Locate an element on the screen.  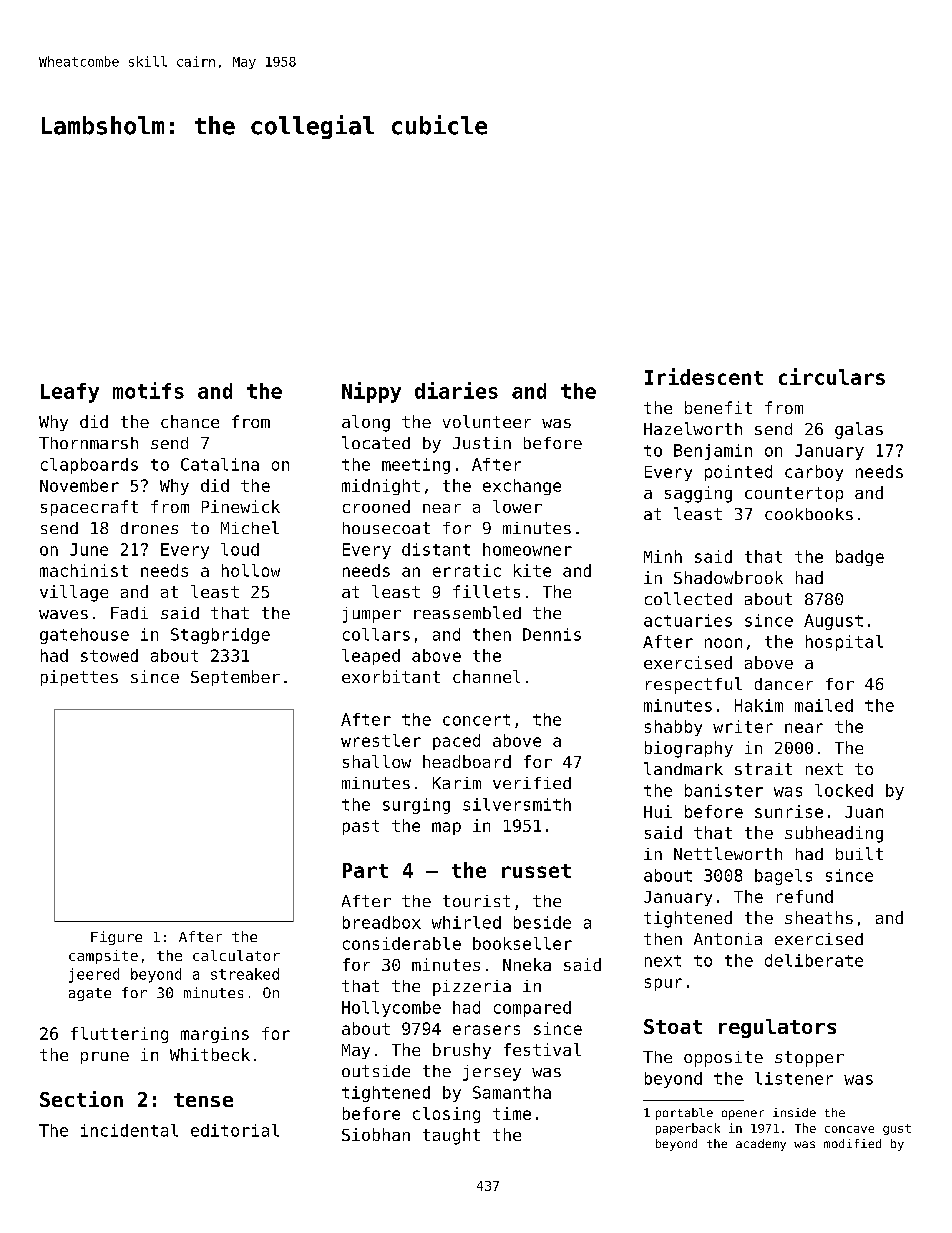
along is located at coordinates (366, 423).
